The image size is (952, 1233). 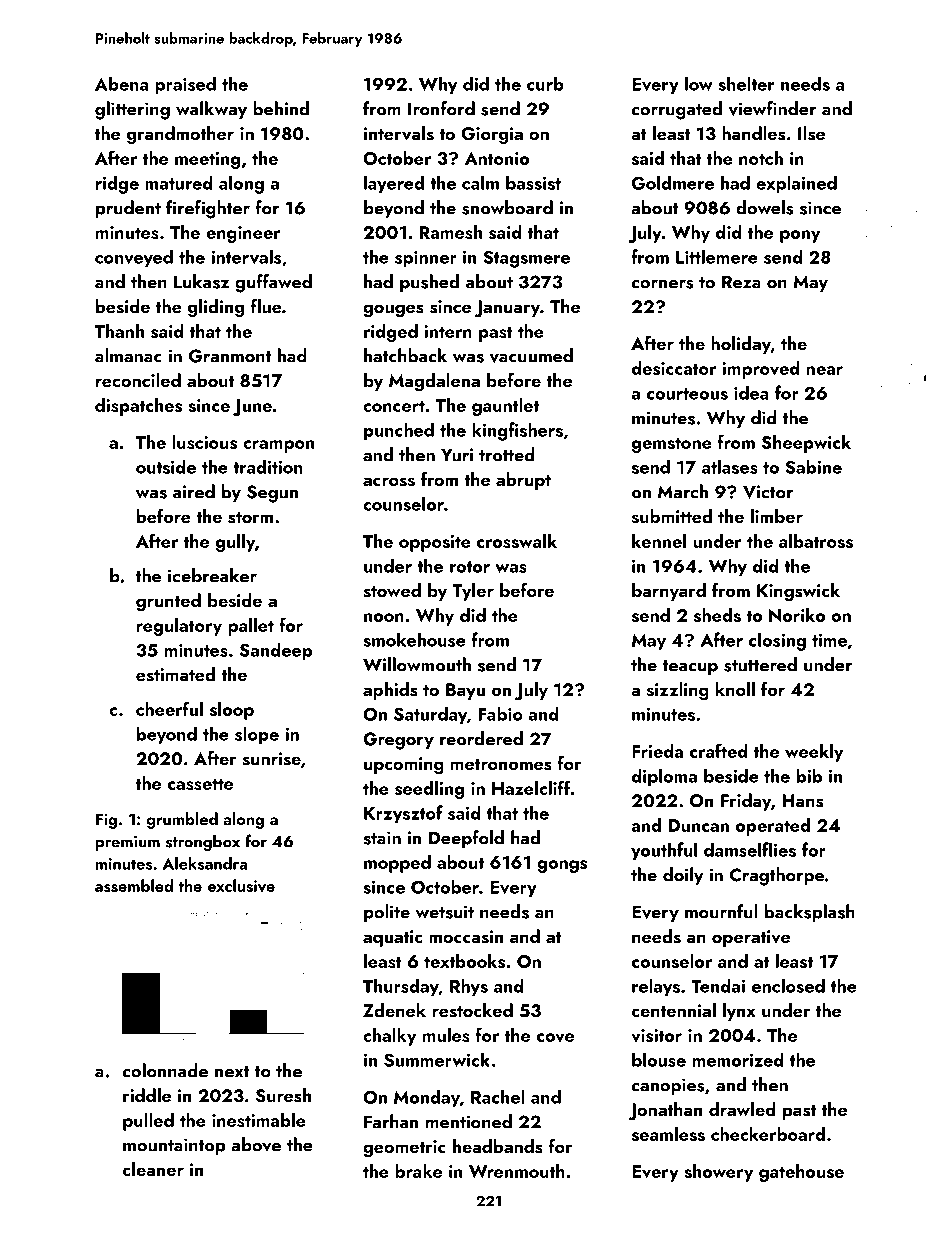 I want to click on bib, so click(x=809, y=775).
